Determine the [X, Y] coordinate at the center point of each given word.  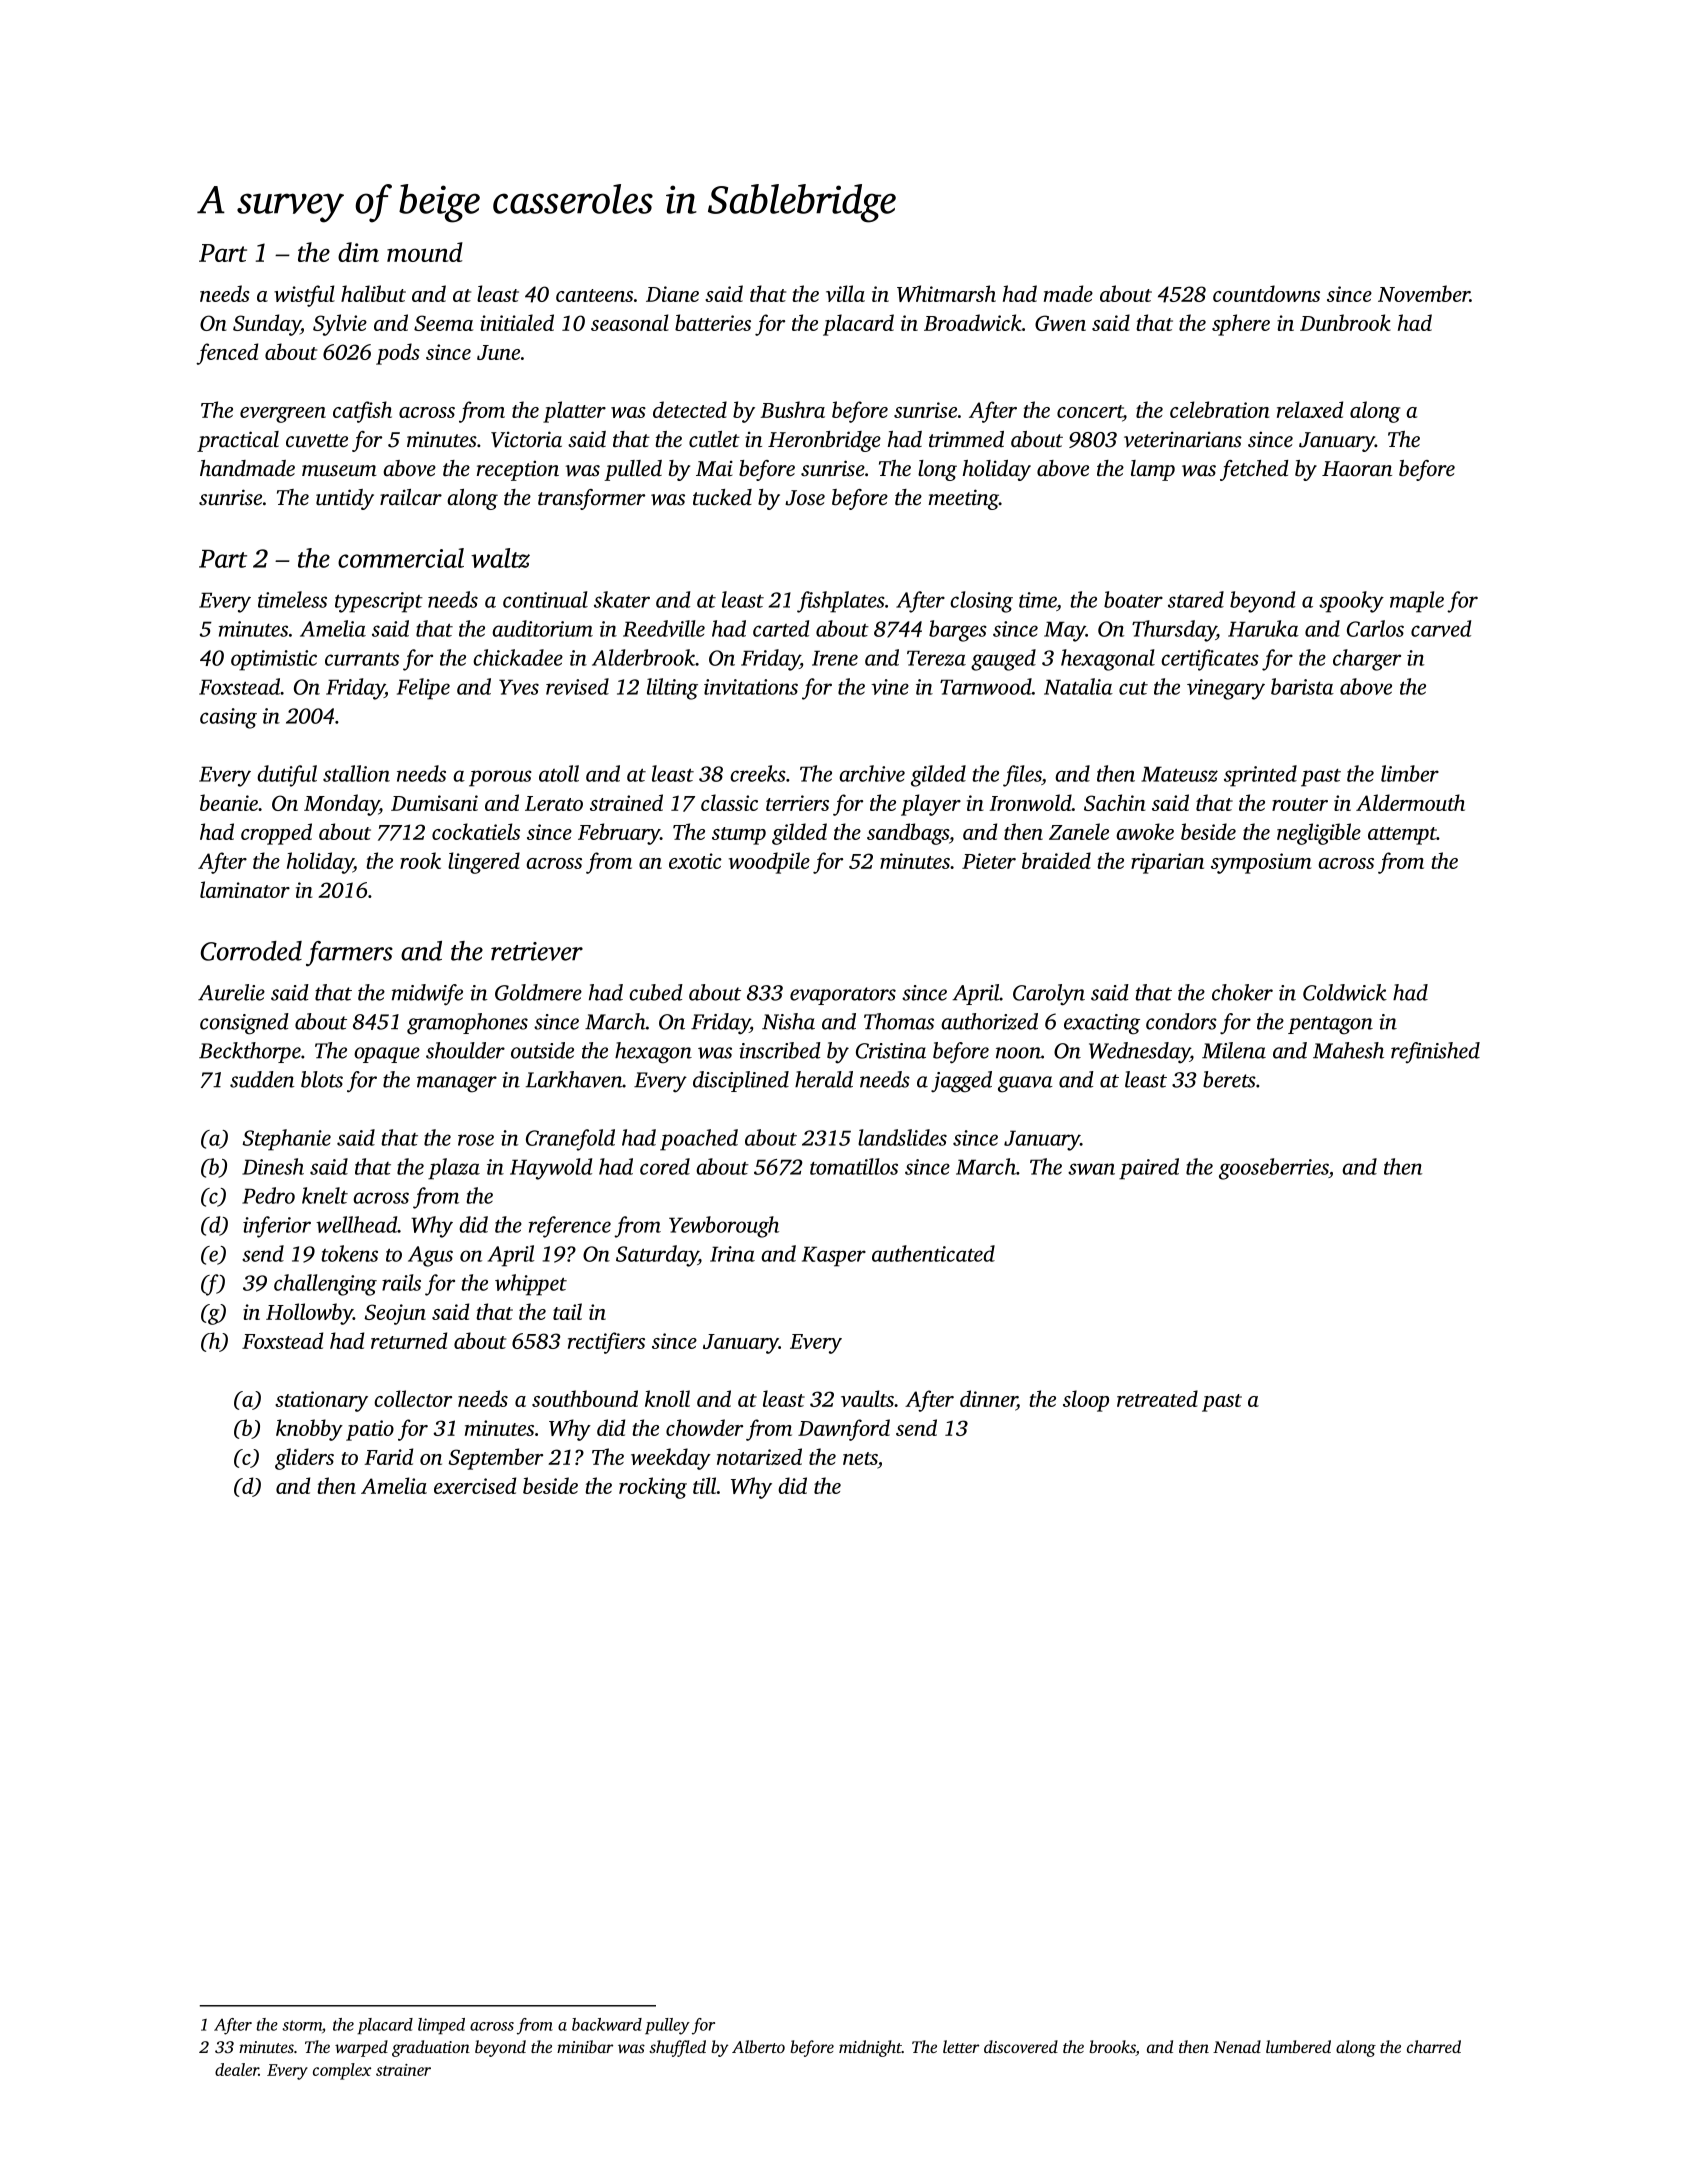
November [1424, 293]
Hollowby [309, 1314]
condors [1181, 1021]
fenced [227, 354]
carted [781, 628]
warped [361, 2048]
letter [961, 2046]
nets [860, 1458]
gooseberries [1274, 1169]
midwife [427, 995]
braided [1056, 860]
